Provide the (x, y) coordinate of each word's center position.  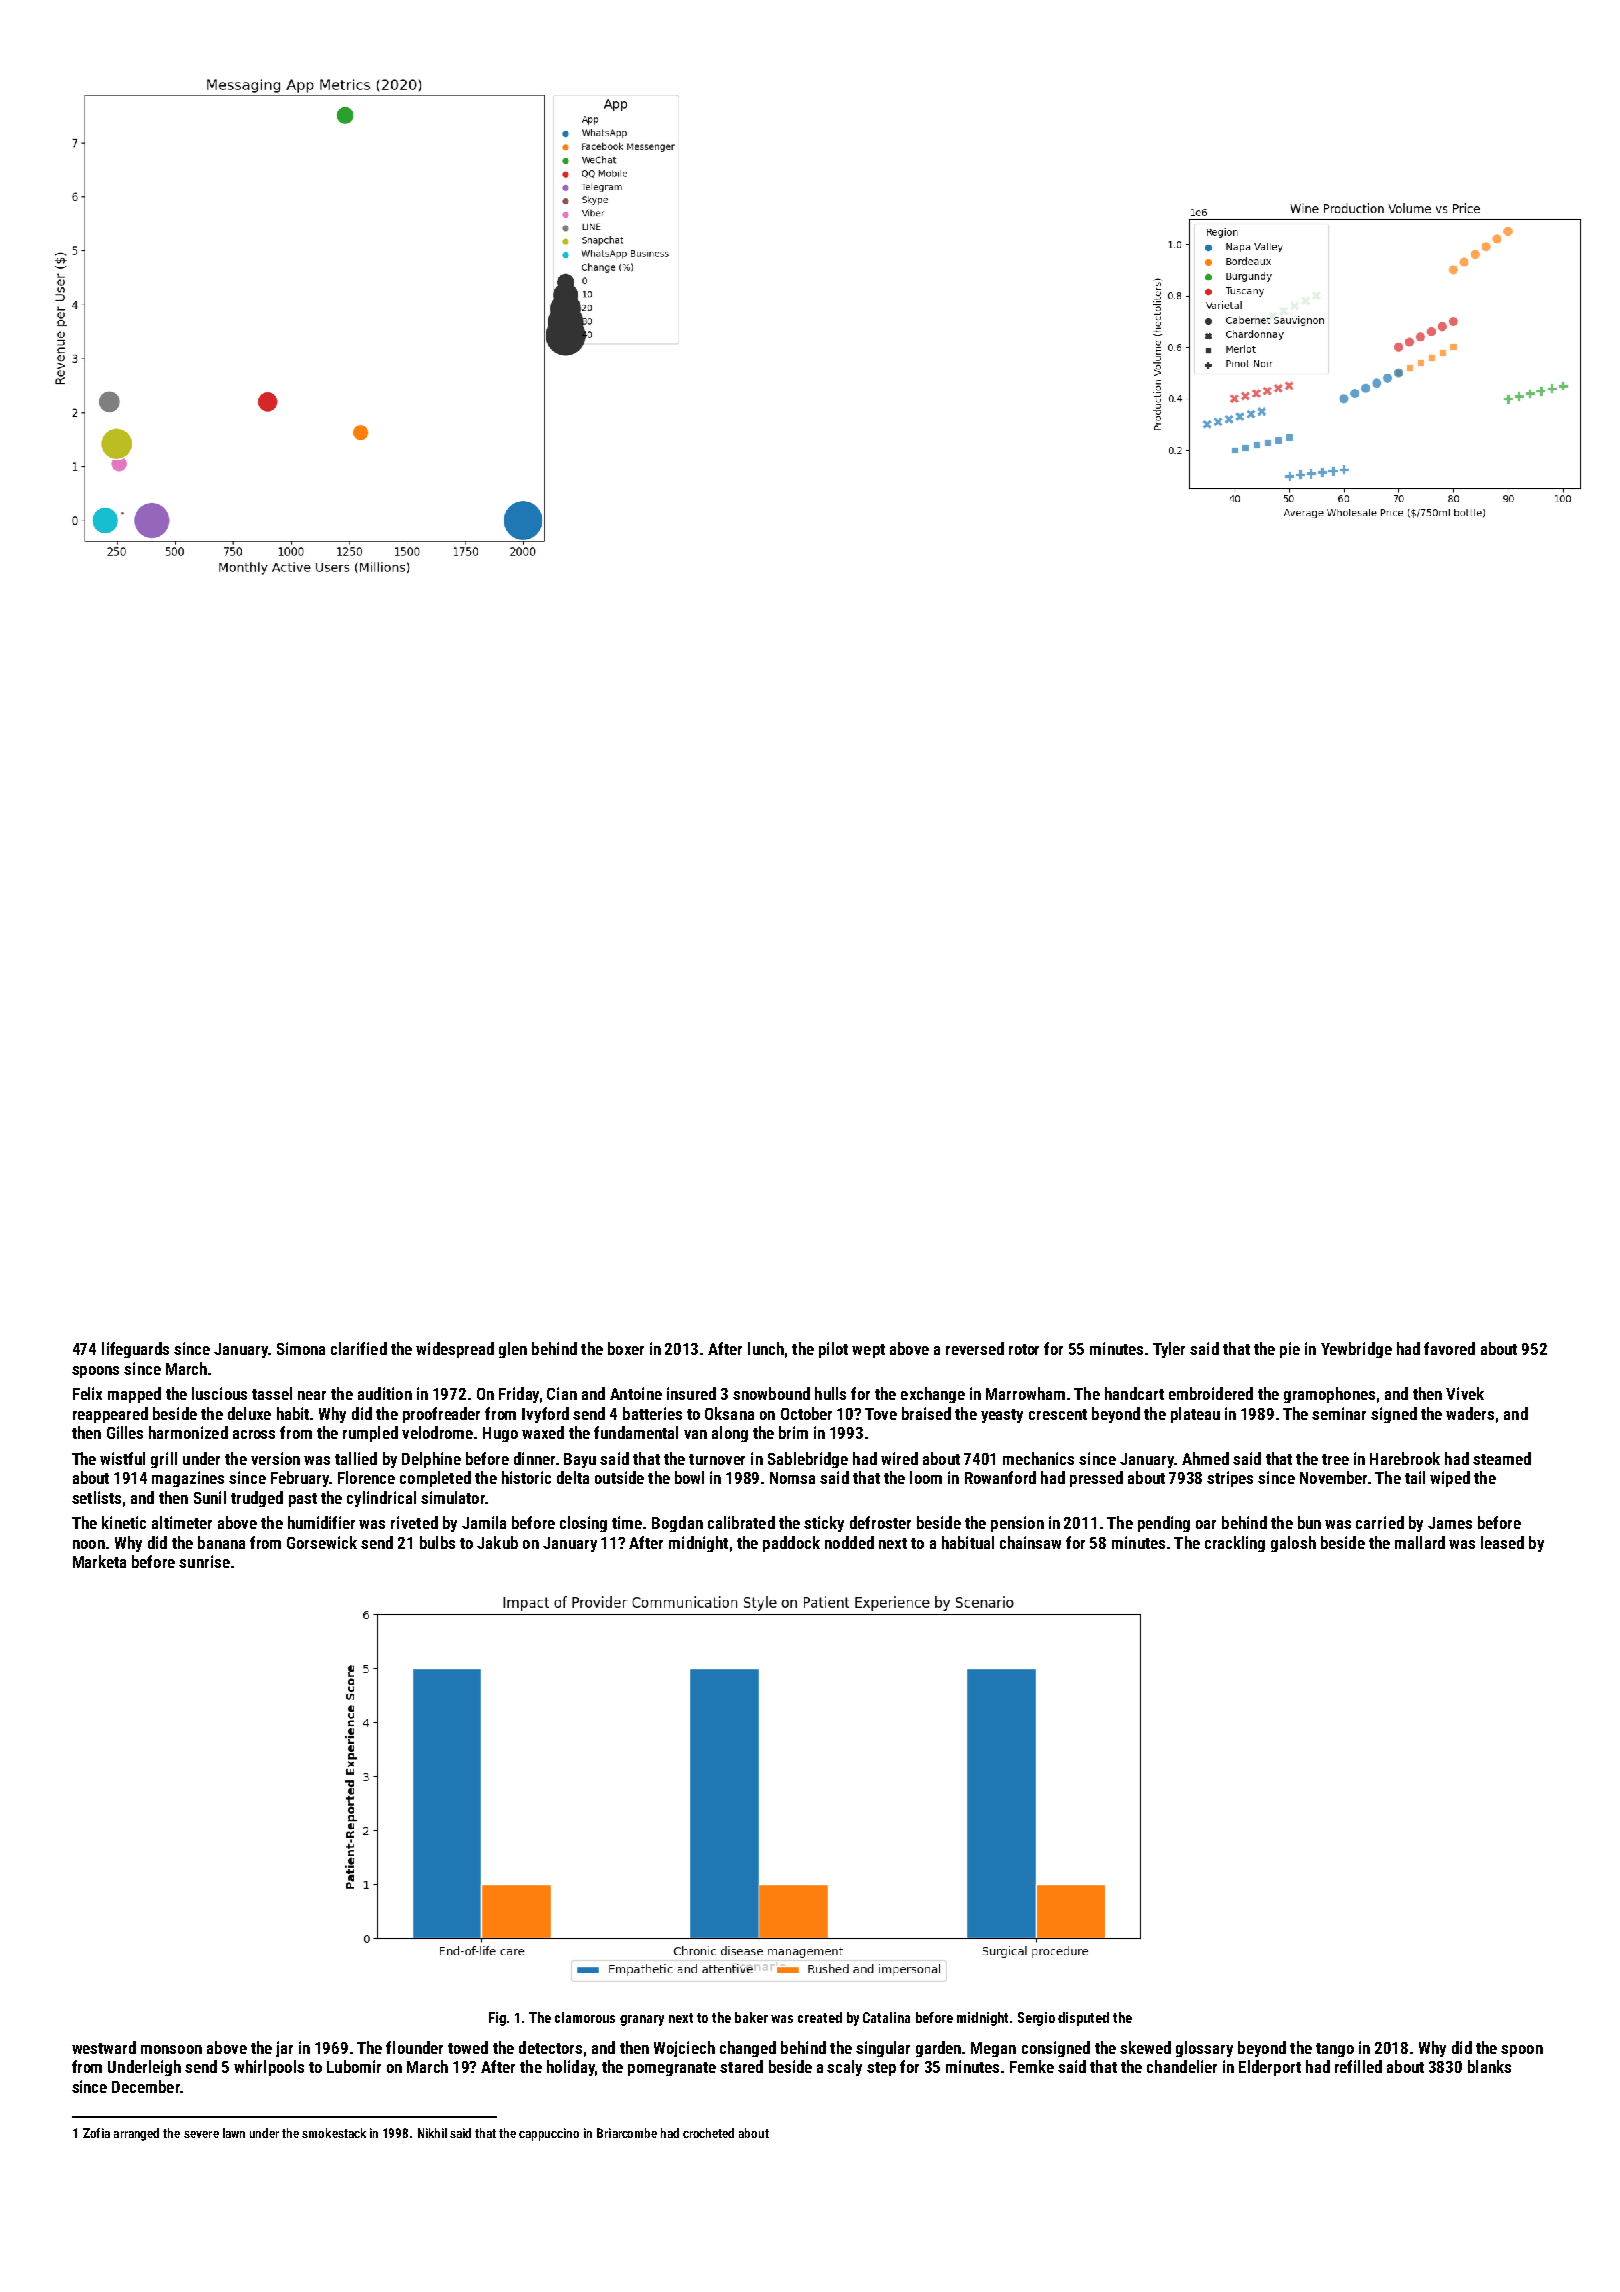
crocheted (708, 2133)
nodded (849, 1542)
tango (1335, 2050)
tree (1335, 1459)
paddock (791, 1544)
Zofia (96, 2133)
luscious (219, 1393)
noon (89, 1544)
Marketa (99, 1561)
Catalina (886, 2017)
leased (1502, 1542)
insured (691, 1393)
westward (104, 2047)
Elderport (1270, 2068)
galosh (1293, 1544)
